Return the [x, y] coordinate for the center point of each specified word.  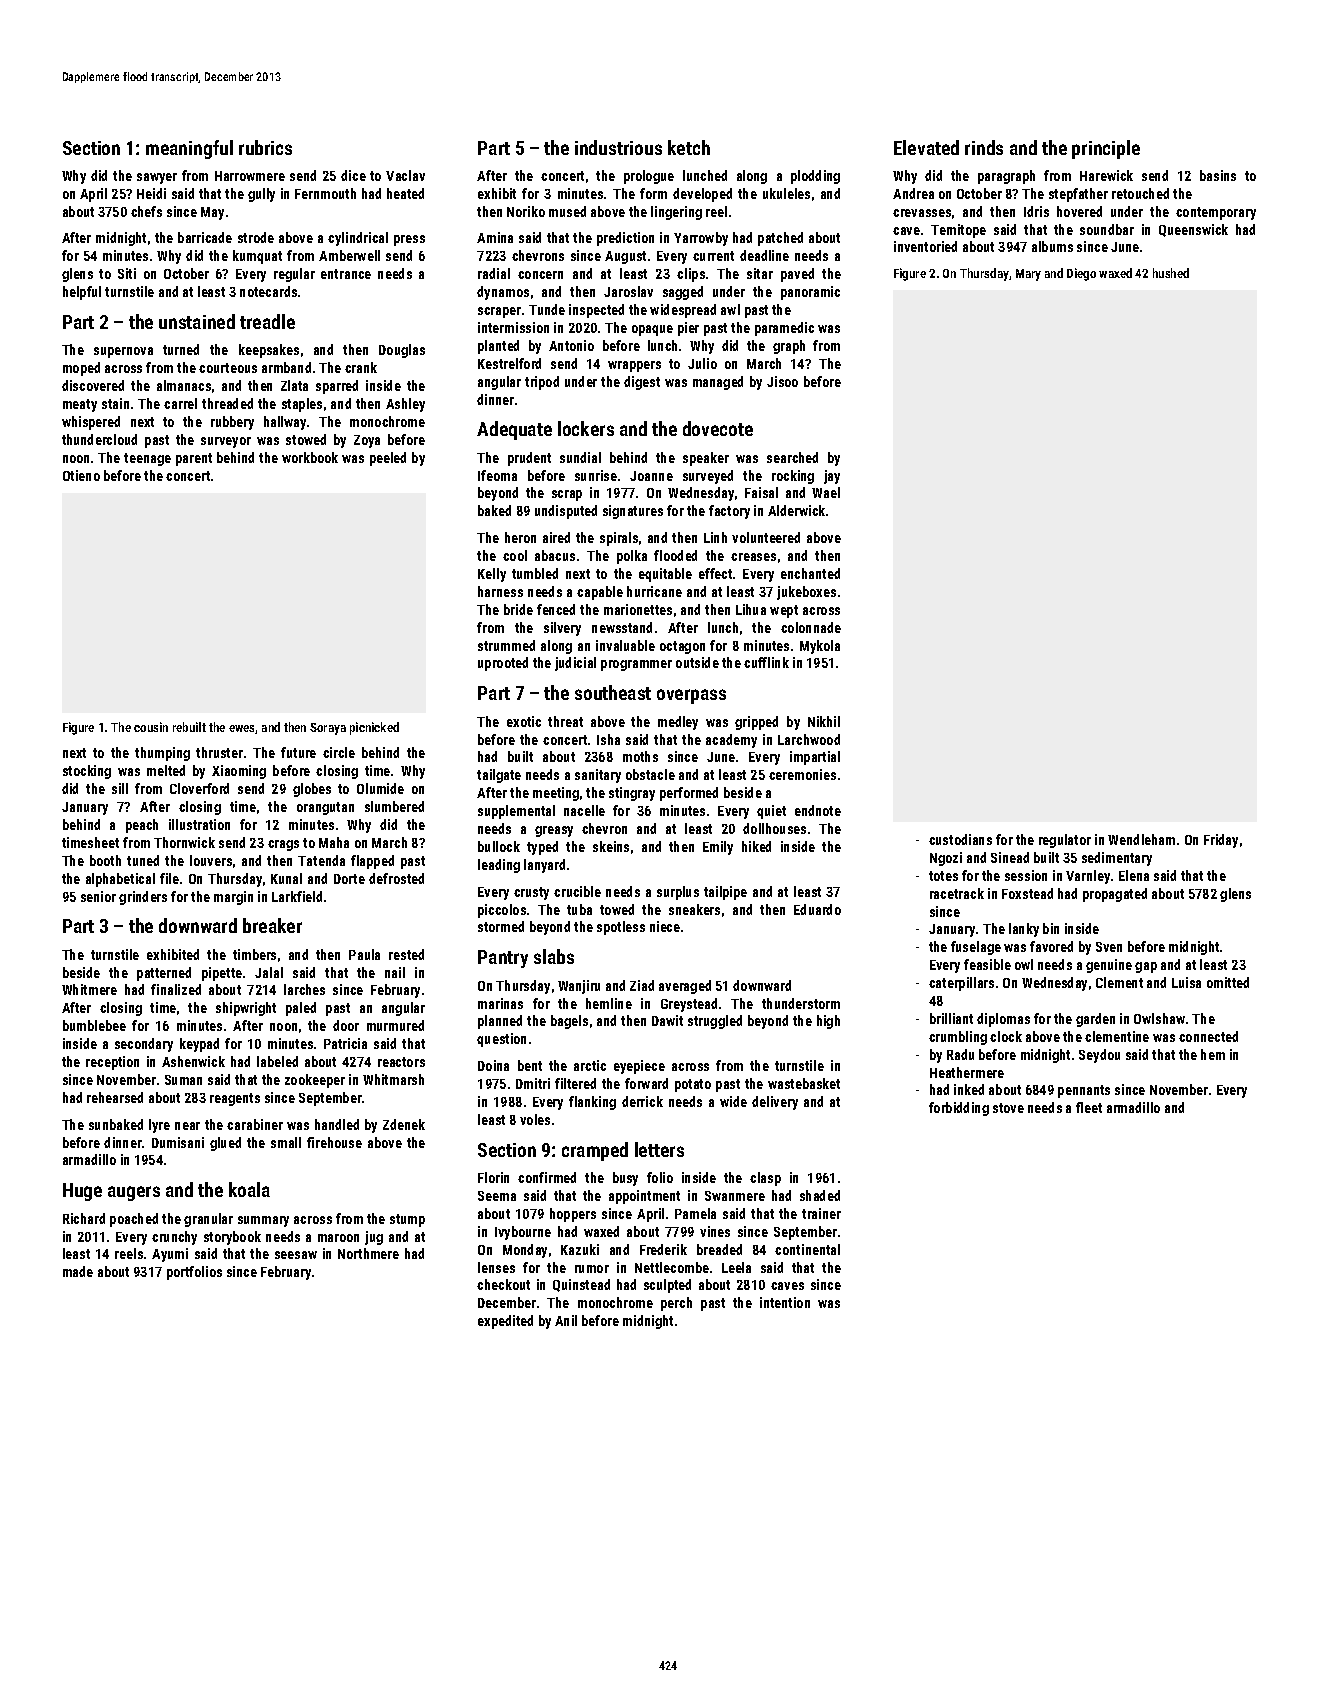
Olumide [380, 788]
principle [1106, 149]
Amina [495, 237]
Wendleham [1141, 839]
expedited [505, 1322]
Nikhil [824, 721]
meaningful [189, 149]
